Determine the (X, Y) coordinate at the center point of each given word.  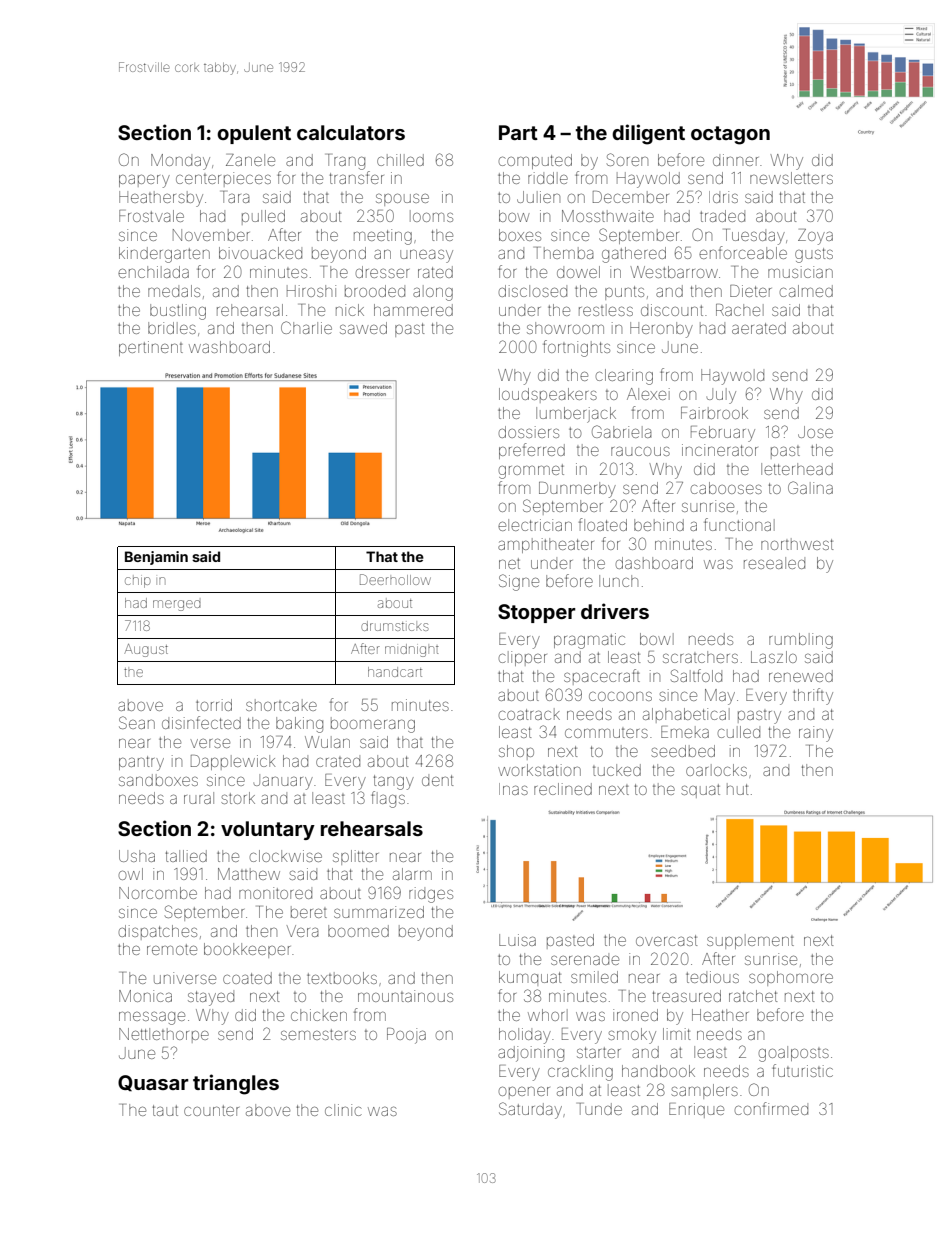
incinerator (720, 450)
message (152, 1018)
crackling (580, 1073)
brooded (375, 291)
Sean (137, 722)
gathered (634, 255)
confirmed (771, 1108)
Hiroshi (311, 291)
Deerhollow (395, 579)
